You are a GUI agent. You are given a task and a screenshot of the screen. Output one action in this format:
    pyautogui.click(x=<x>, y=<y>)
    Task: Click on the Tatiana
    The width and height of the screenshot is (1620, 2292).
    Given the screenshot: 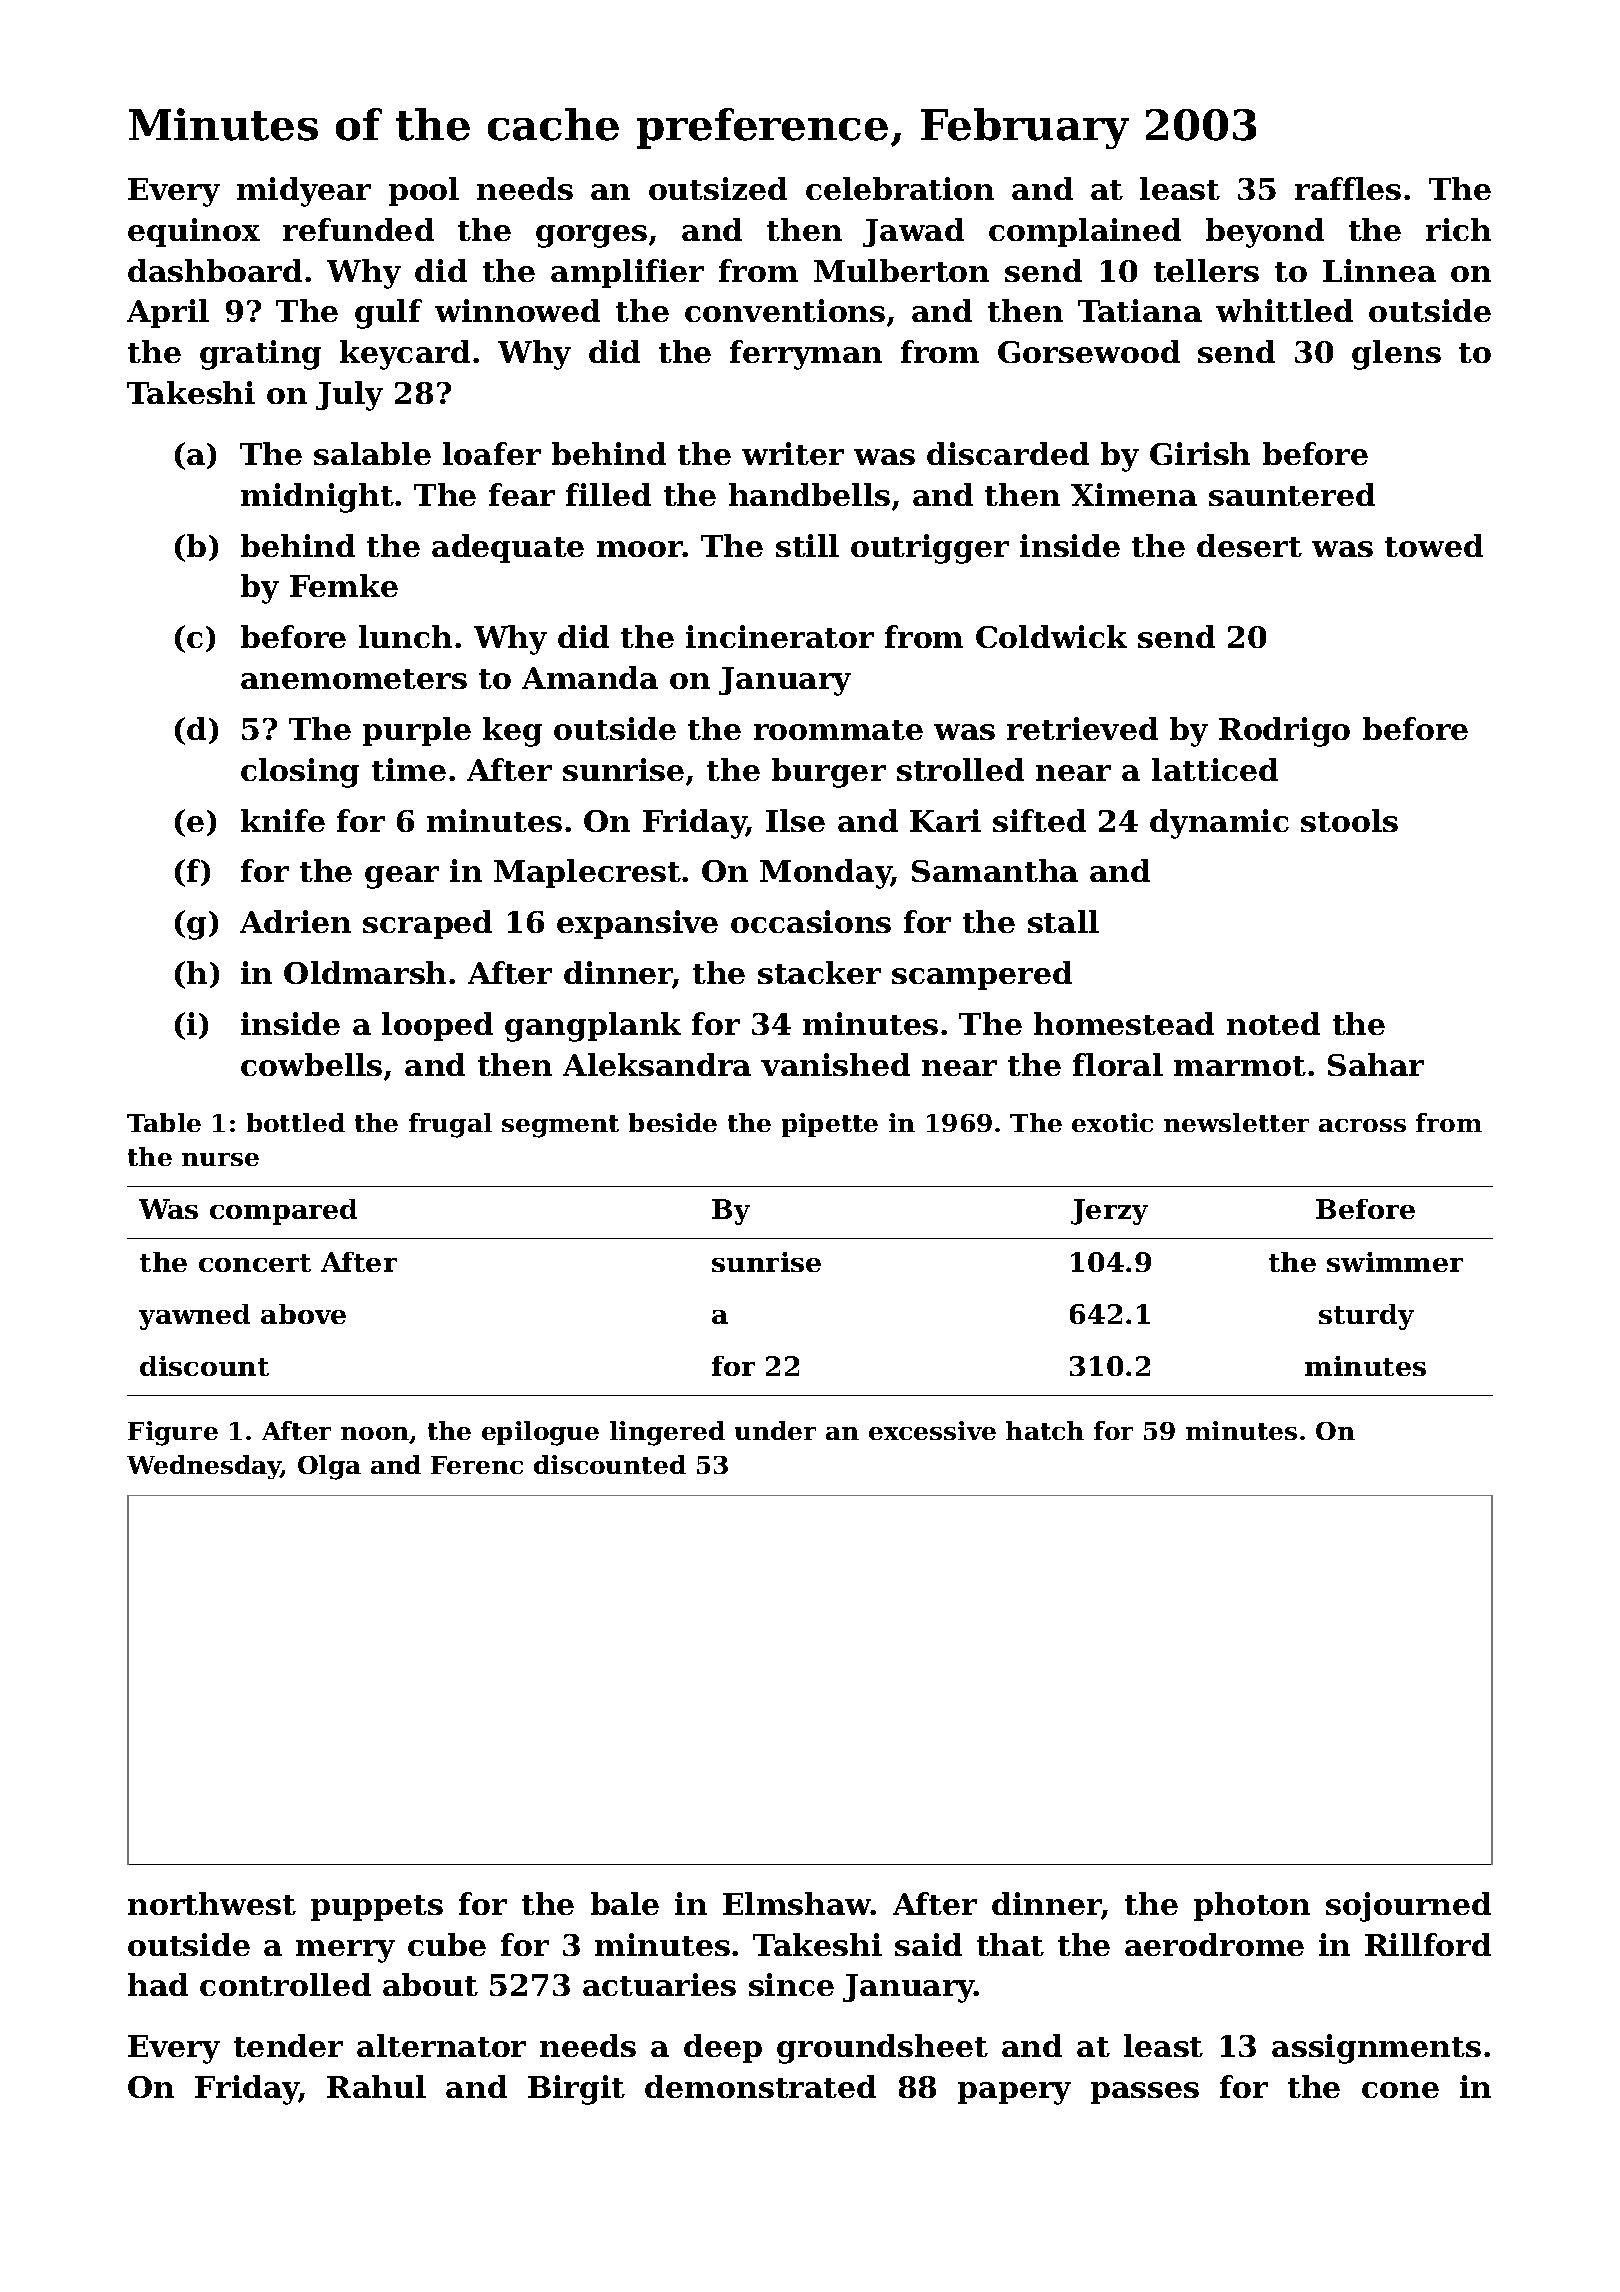 What is the action you would take?
    pyautogui.click(x=1140, y=310)
